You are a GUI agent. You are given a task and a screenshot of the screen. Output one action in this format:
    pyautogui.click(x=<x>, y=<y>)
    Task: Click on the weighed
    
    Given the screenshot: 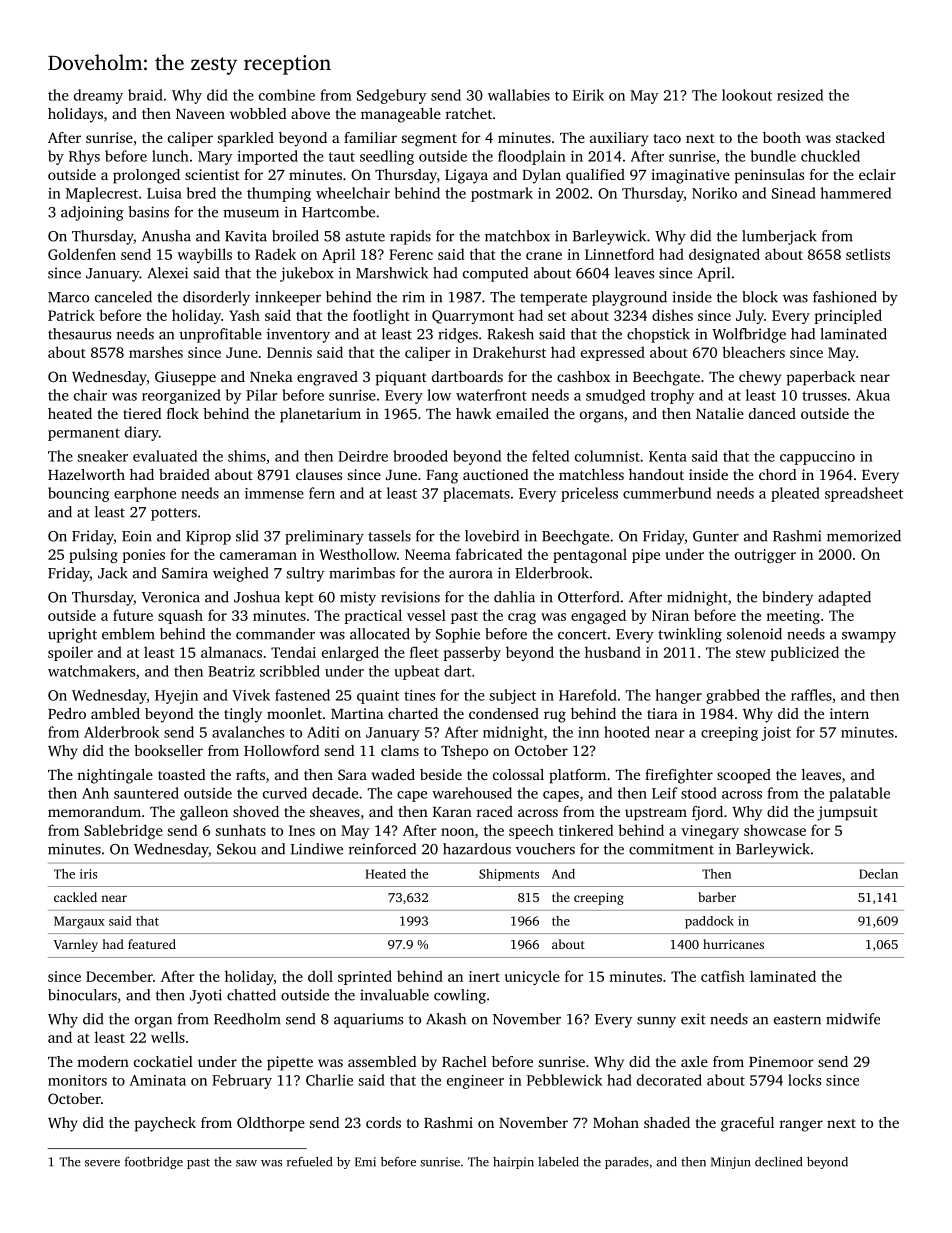 What is the action you would take?
    pyautogui.click(x=240, y=574)
